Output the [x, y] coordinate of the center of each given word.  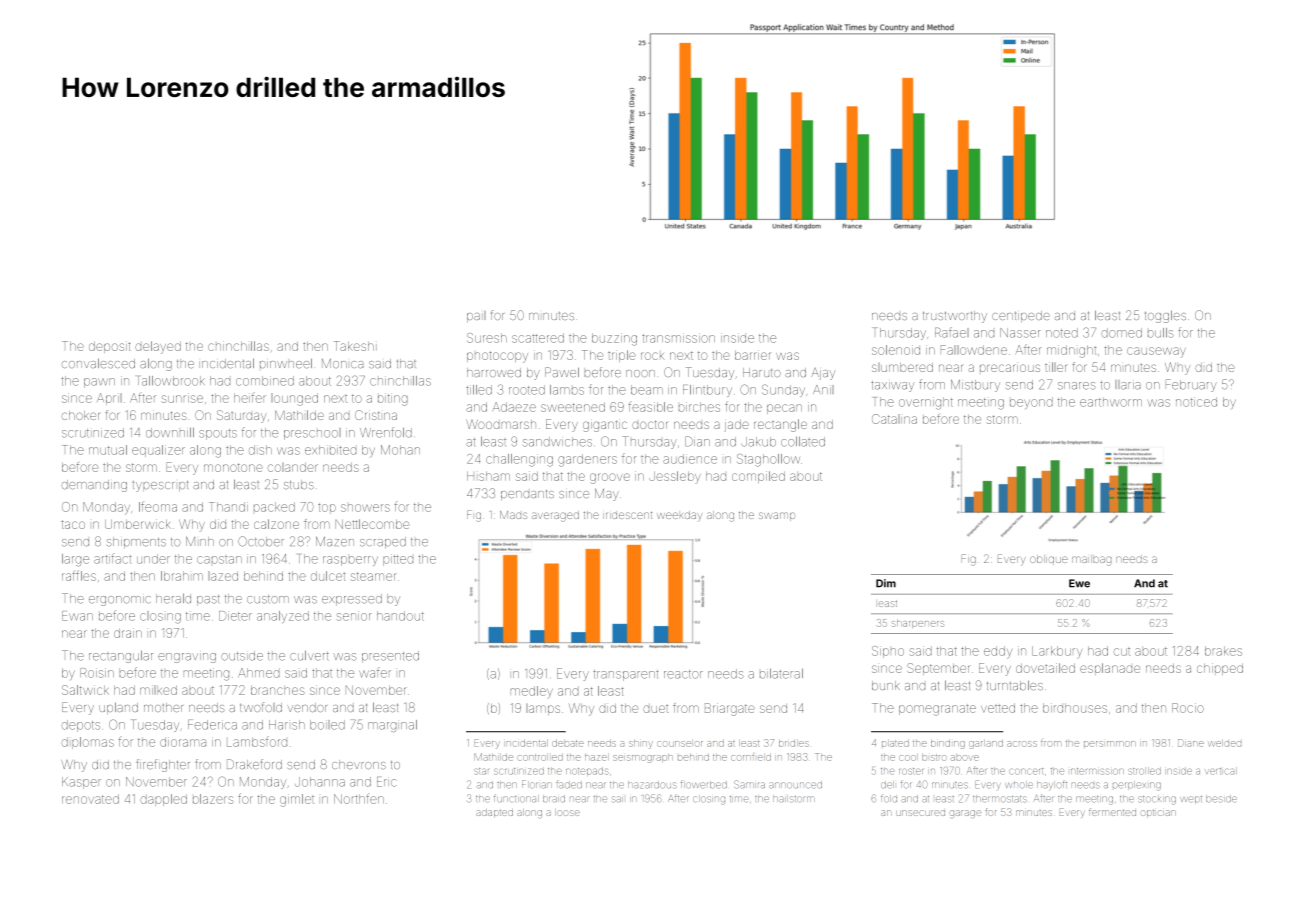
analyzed [283, 617]
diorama [183, 742]
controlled [540, 757]
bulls [1160, 333]
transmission [678, 338]
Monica [342, 364]
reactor [683, 674]
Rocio [1188, 708]
